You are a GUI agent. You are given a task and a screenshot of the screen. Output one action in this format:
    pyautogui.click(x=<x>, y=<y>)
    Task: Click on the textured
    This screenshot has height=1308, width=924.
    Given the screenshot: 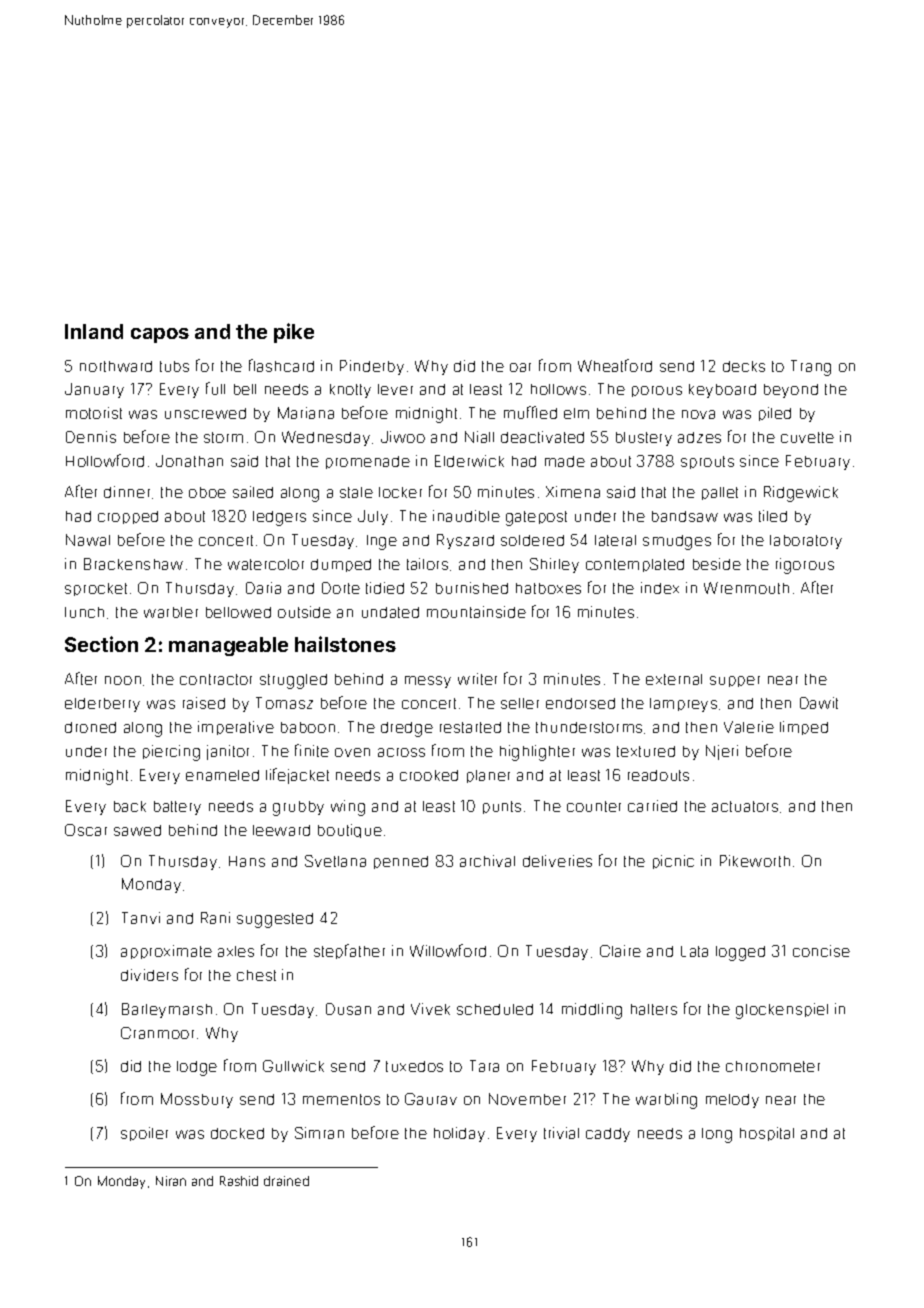 What is the action you would take?
    pyautogui.click(x=646, y=751)
